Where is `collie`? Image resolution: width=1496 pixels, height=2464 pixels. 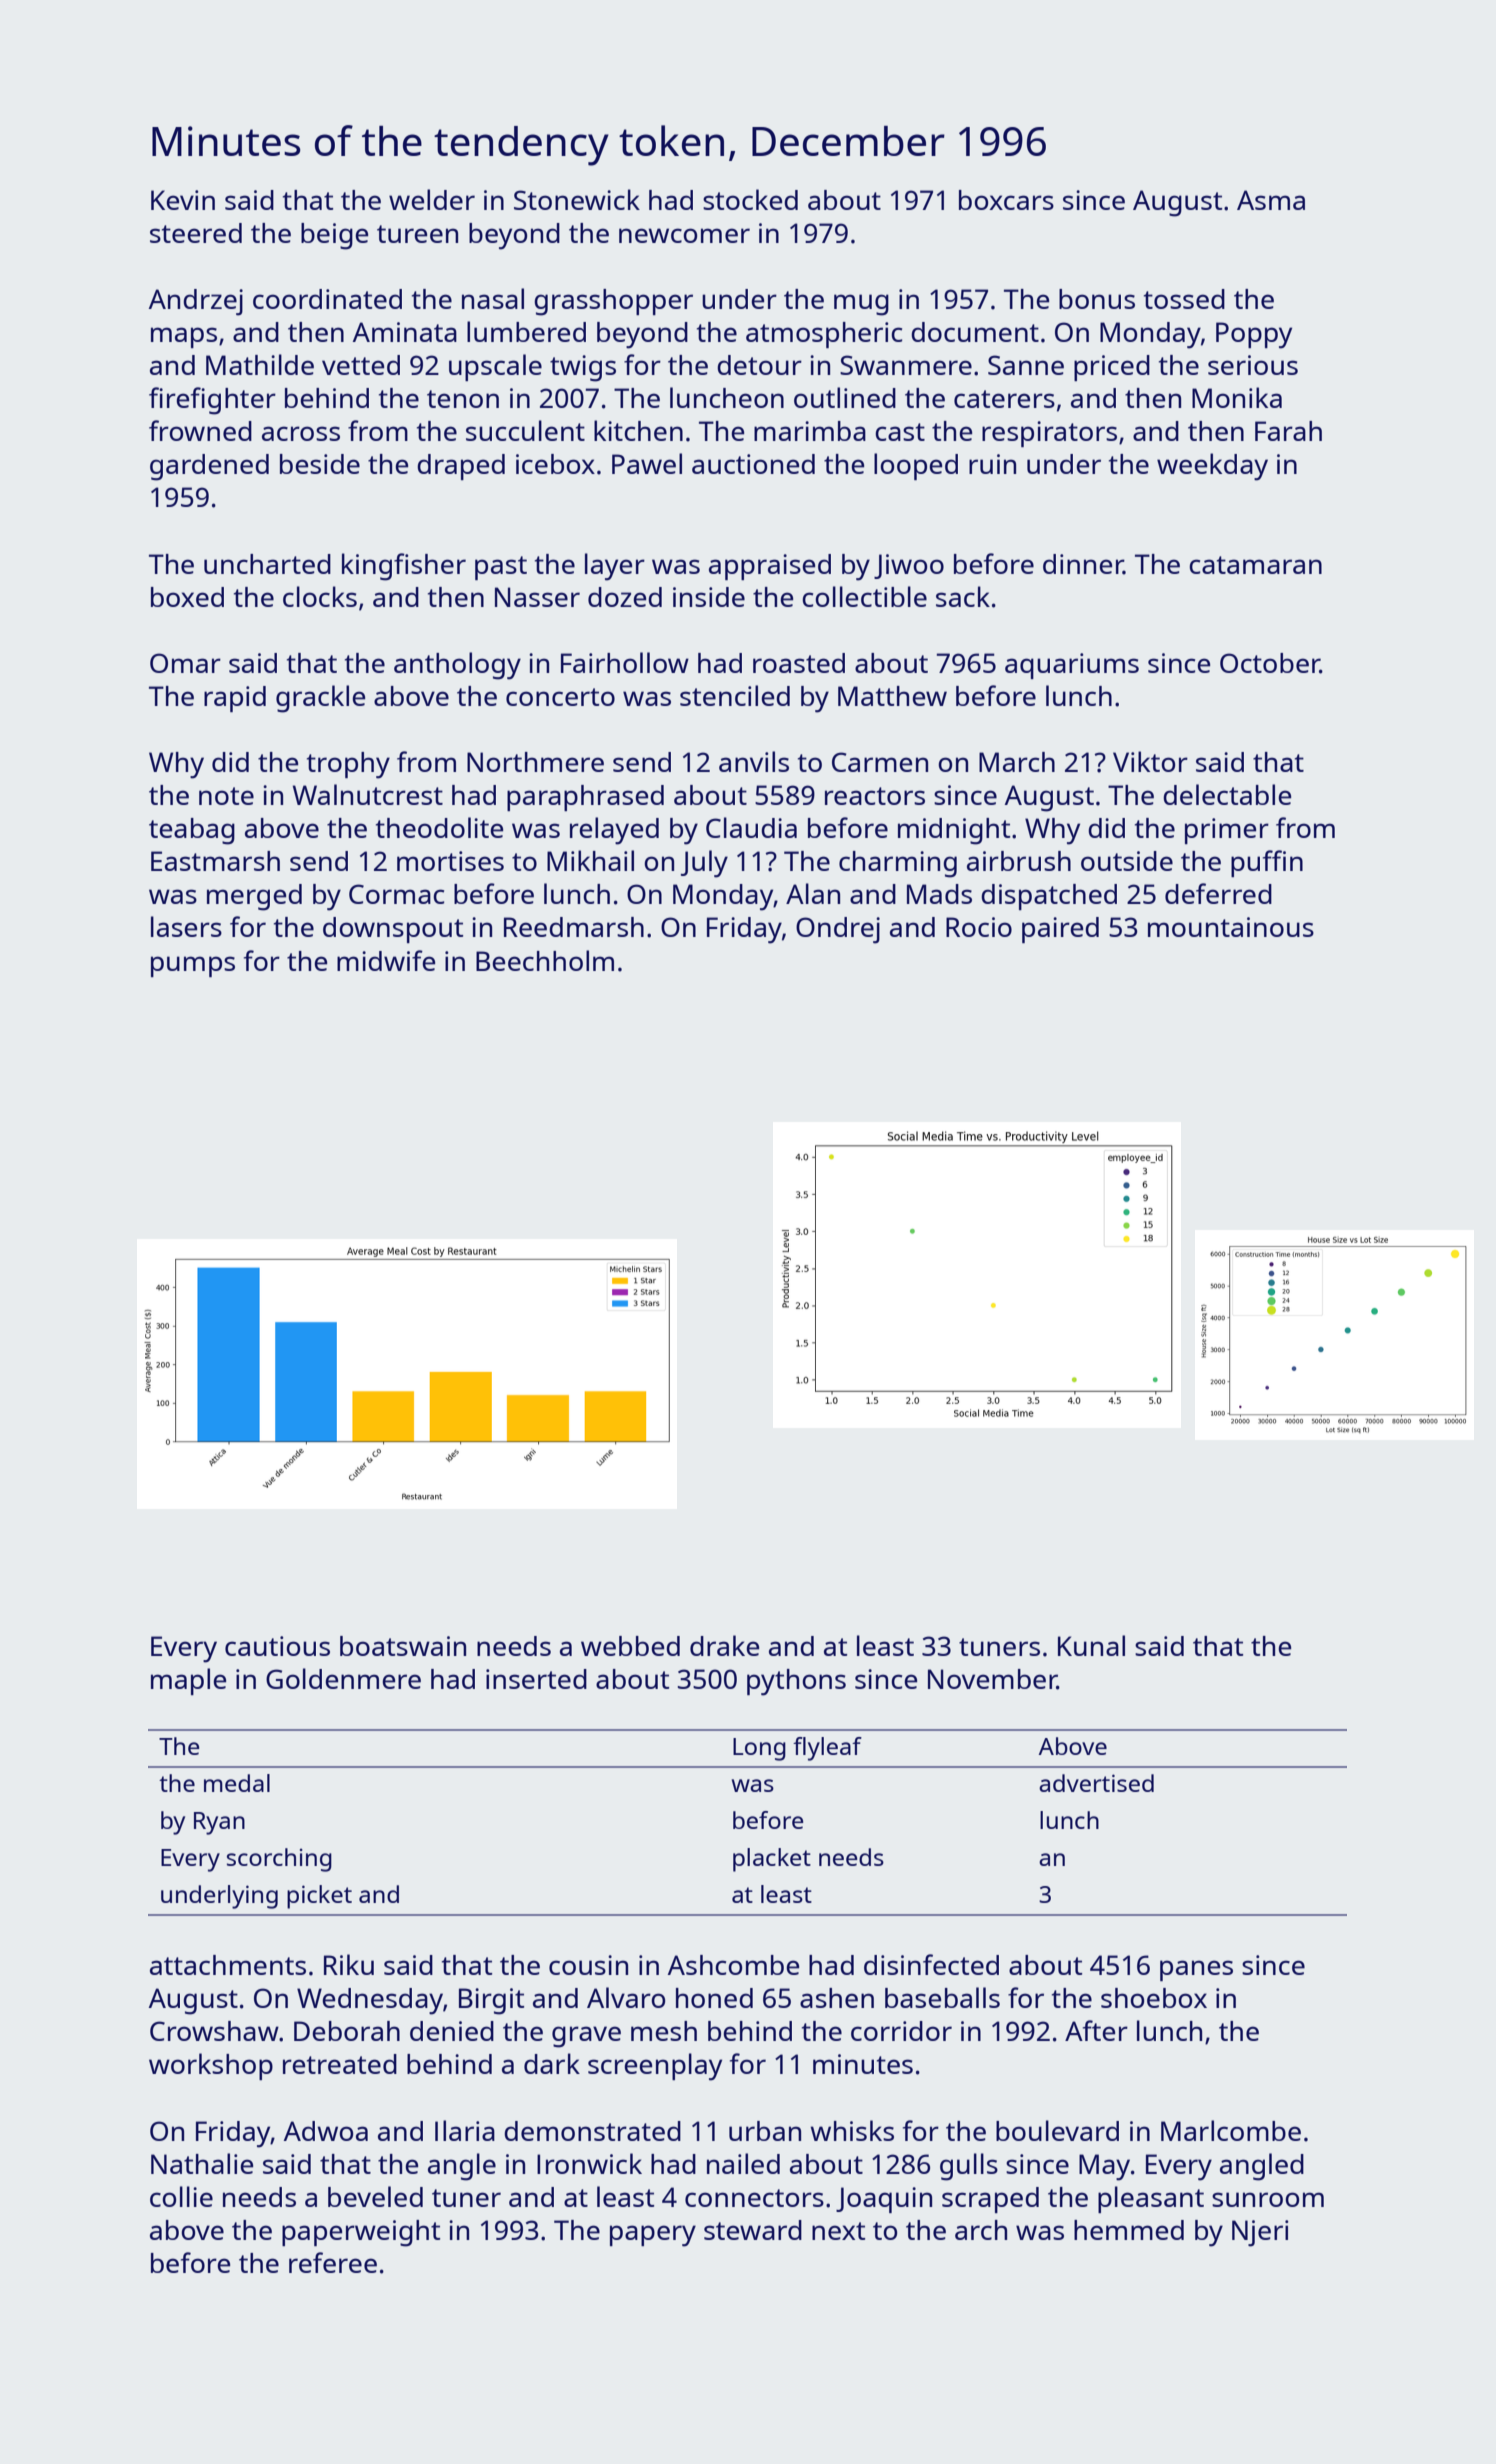
collie is located at coordinates (181, 2196).
